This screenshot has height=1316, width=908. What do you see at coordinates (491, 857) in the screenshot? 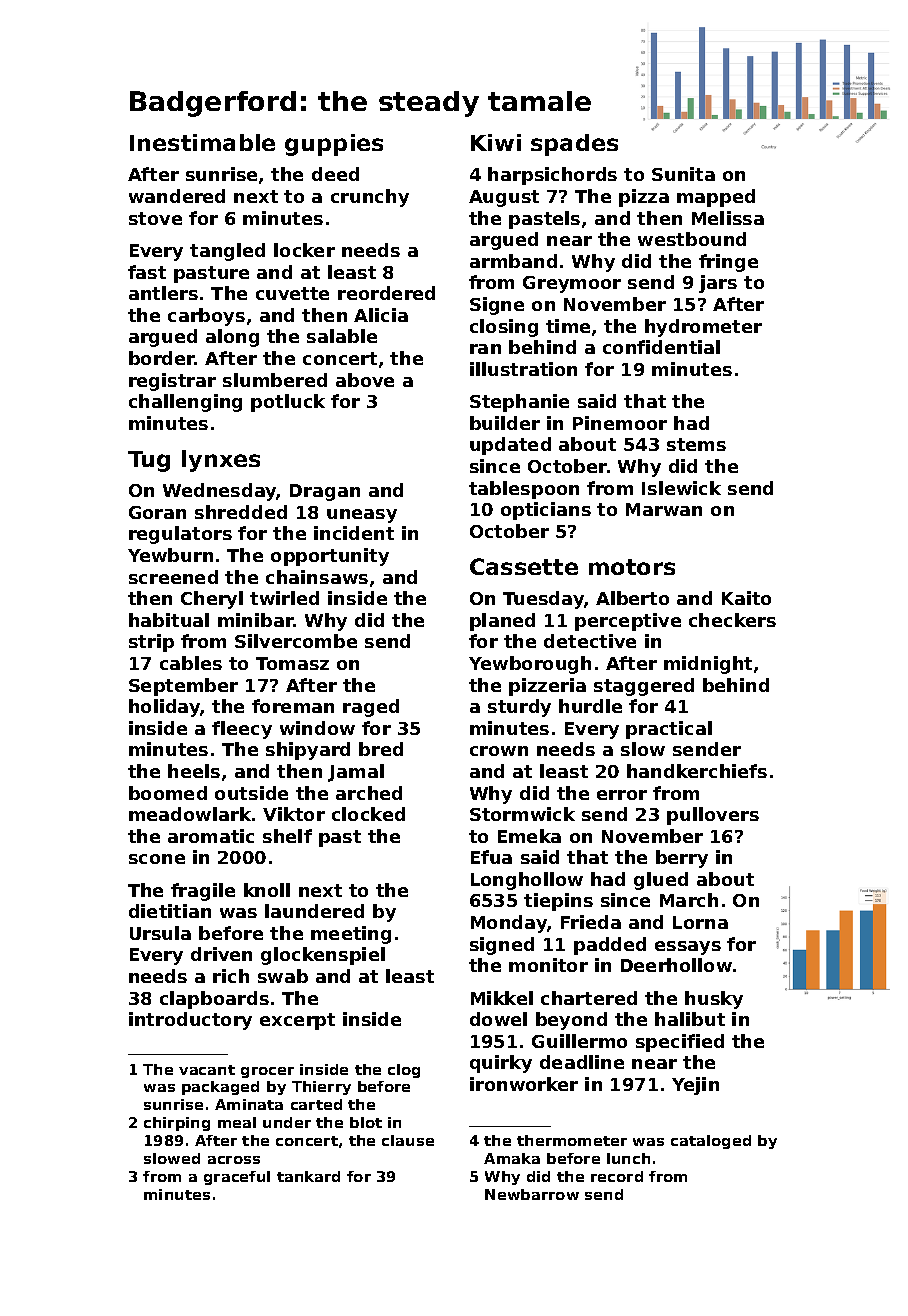
I see `Efua` at bounding box center [491, 857].
